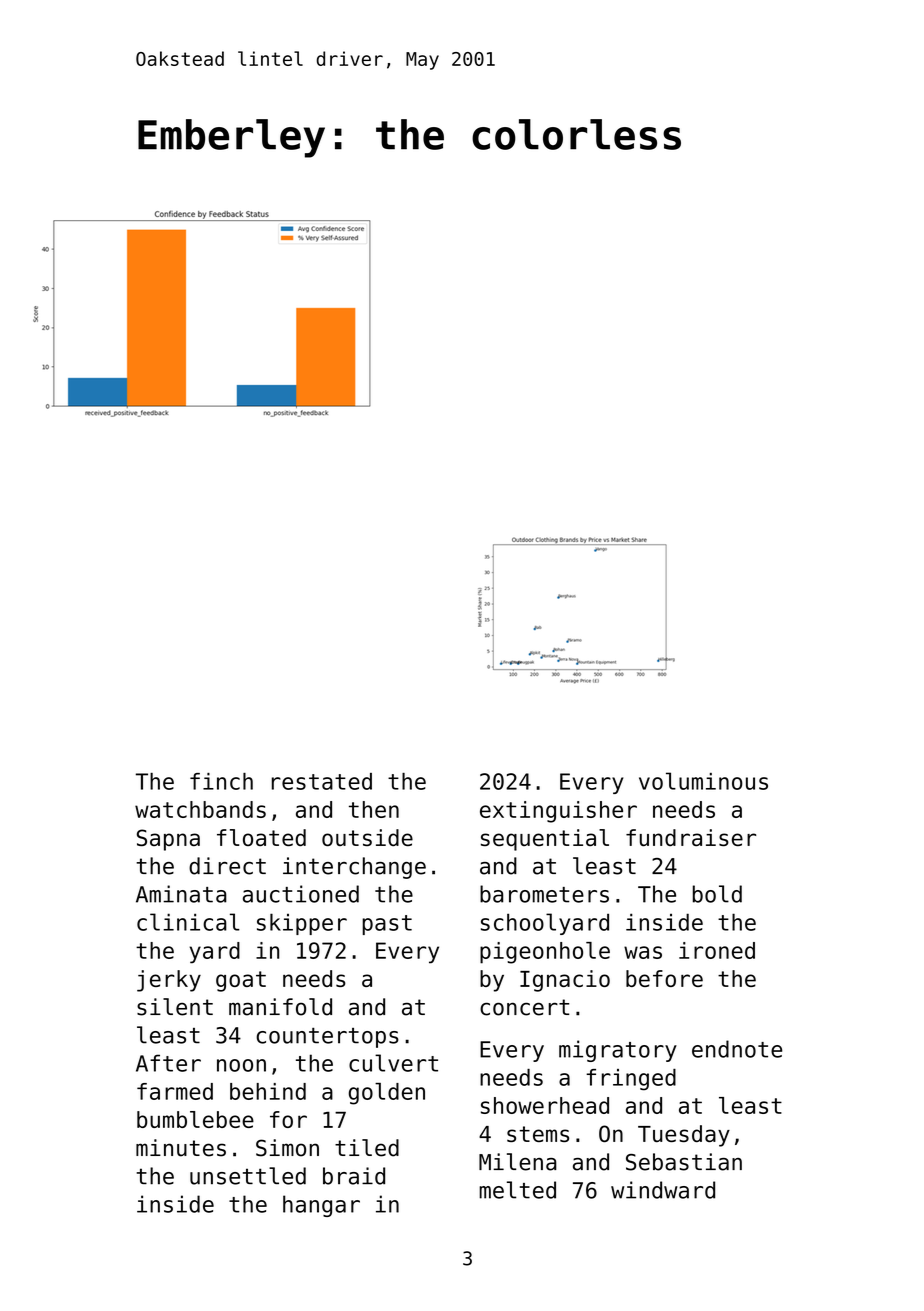 This document has width=924, height=1311. What do you see at coordinates (188, 922) in the document?
I see `clinical` at bounding box center [188, 922].
